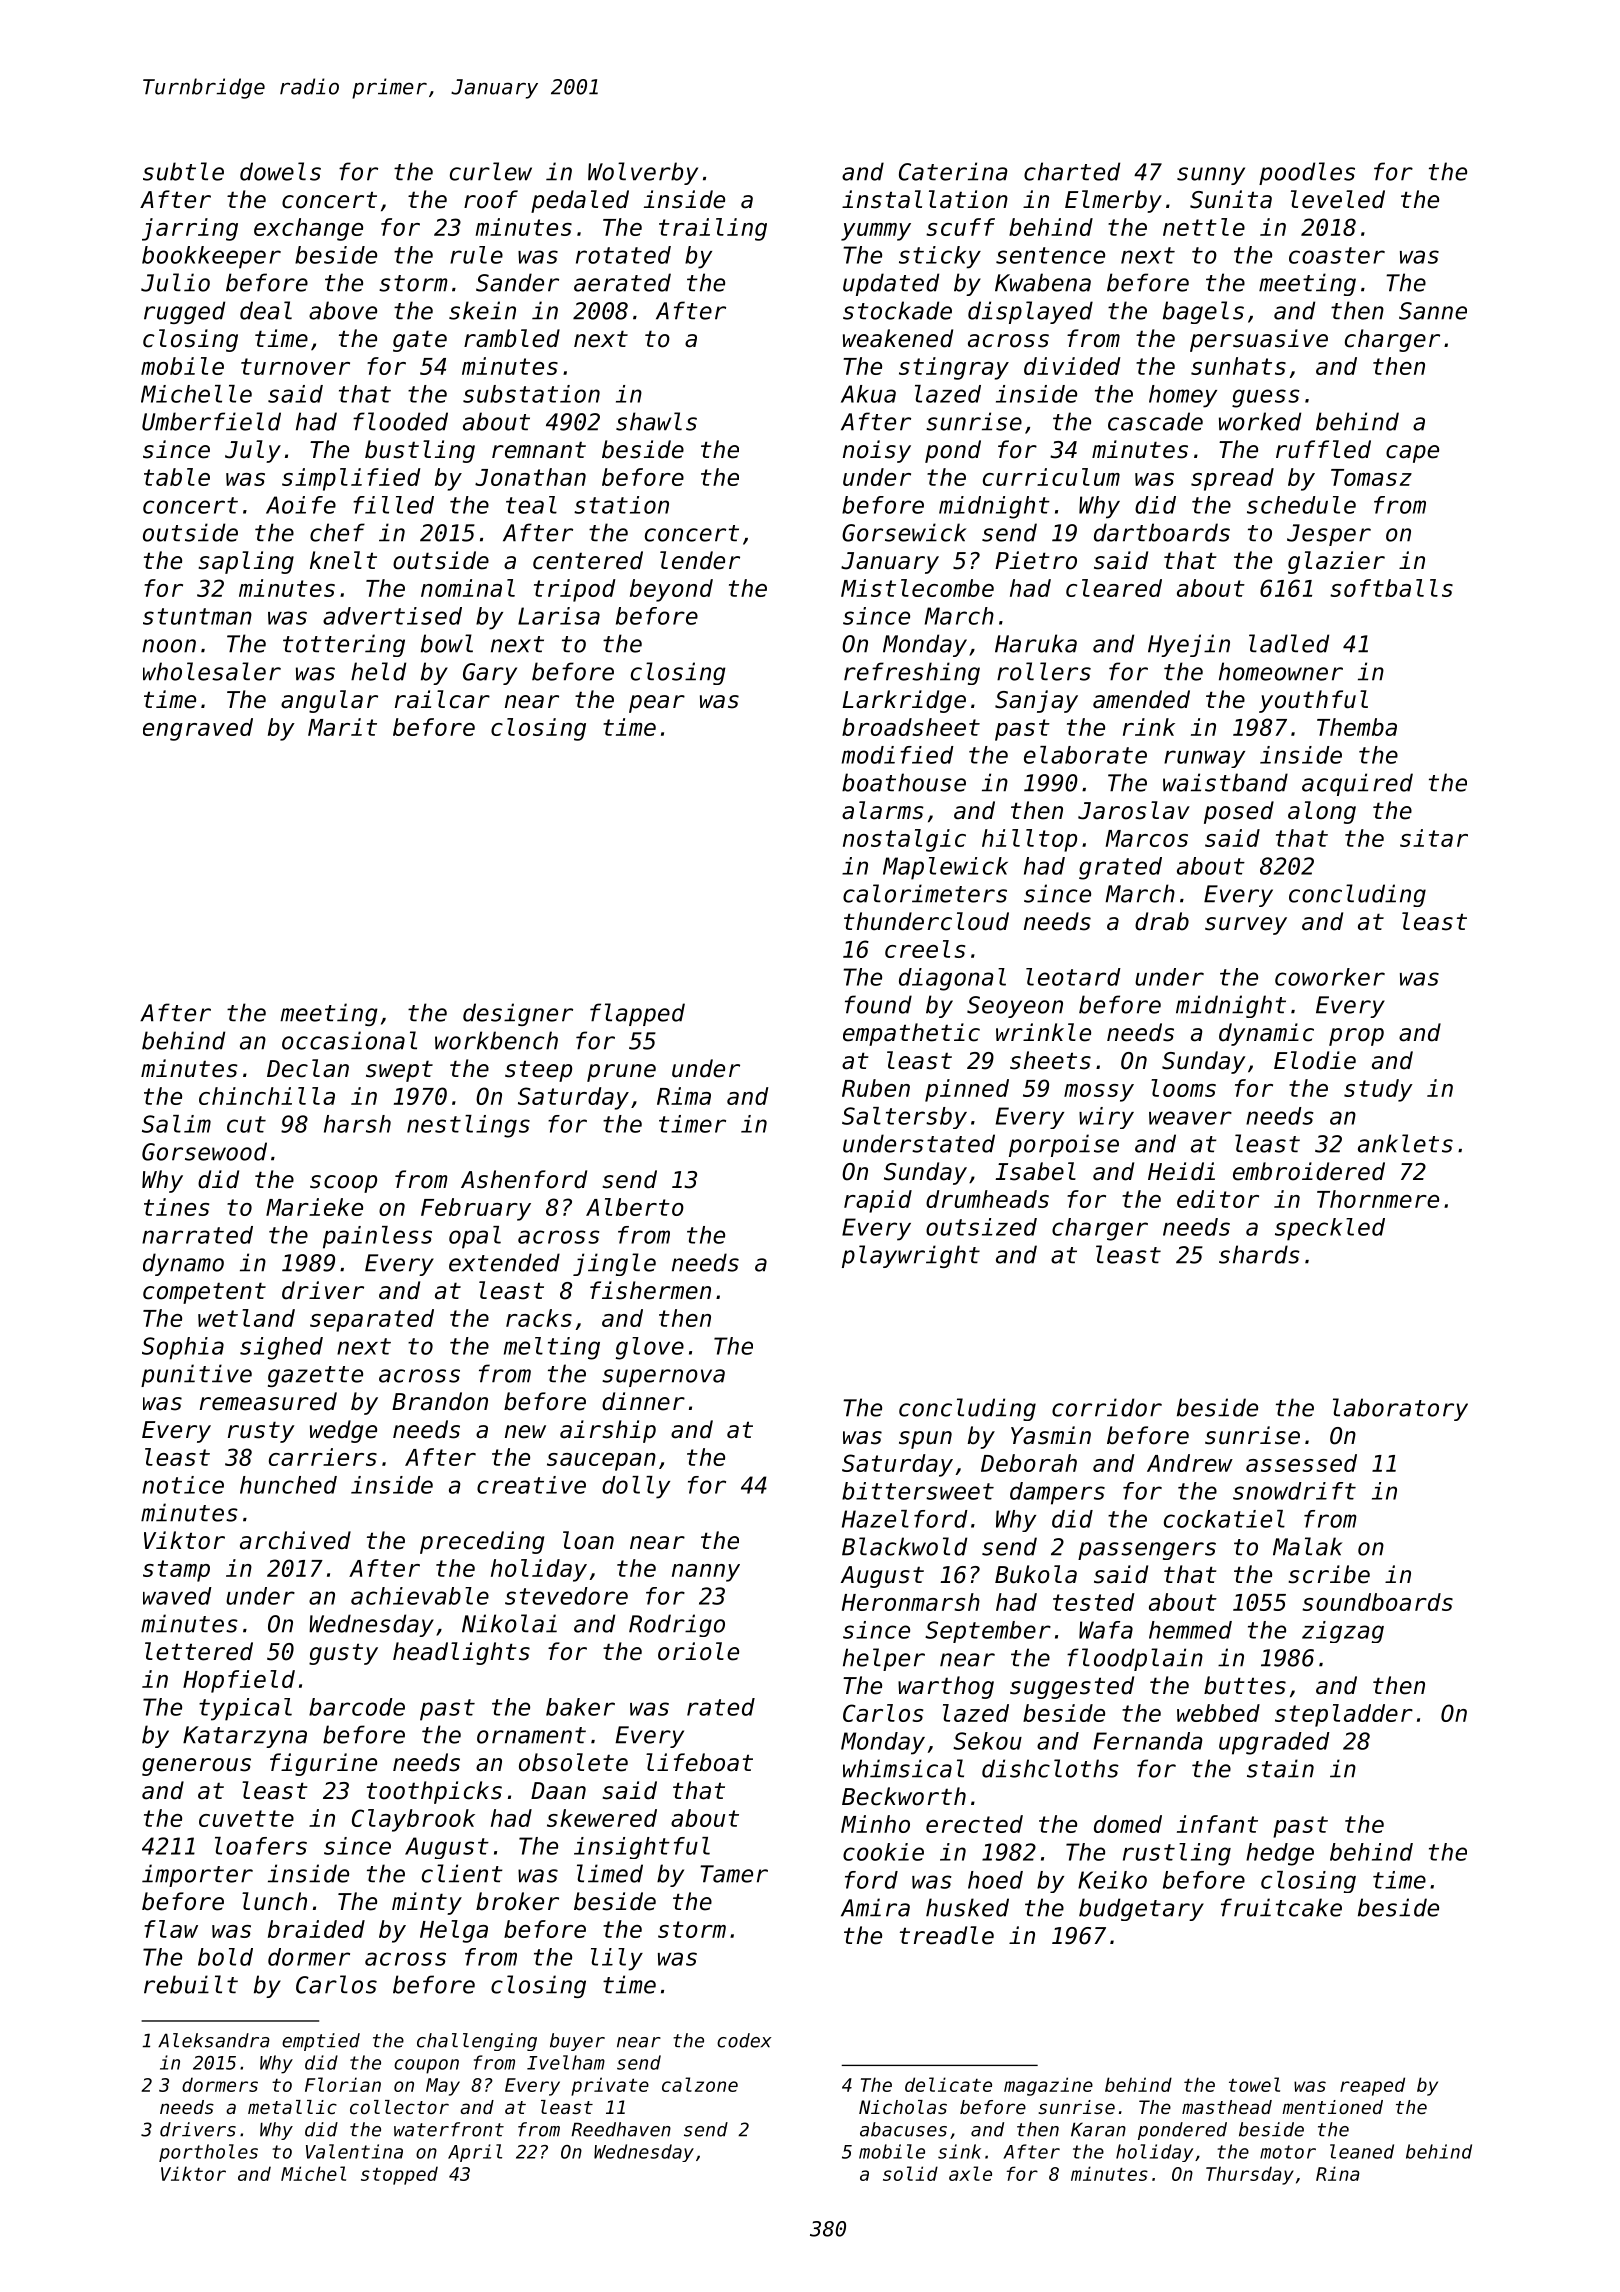 This page has height=2292, width=1620. What do you see at coordinates (925, 199) in the page?
I see `installation` at bounding box center [925, 199].
